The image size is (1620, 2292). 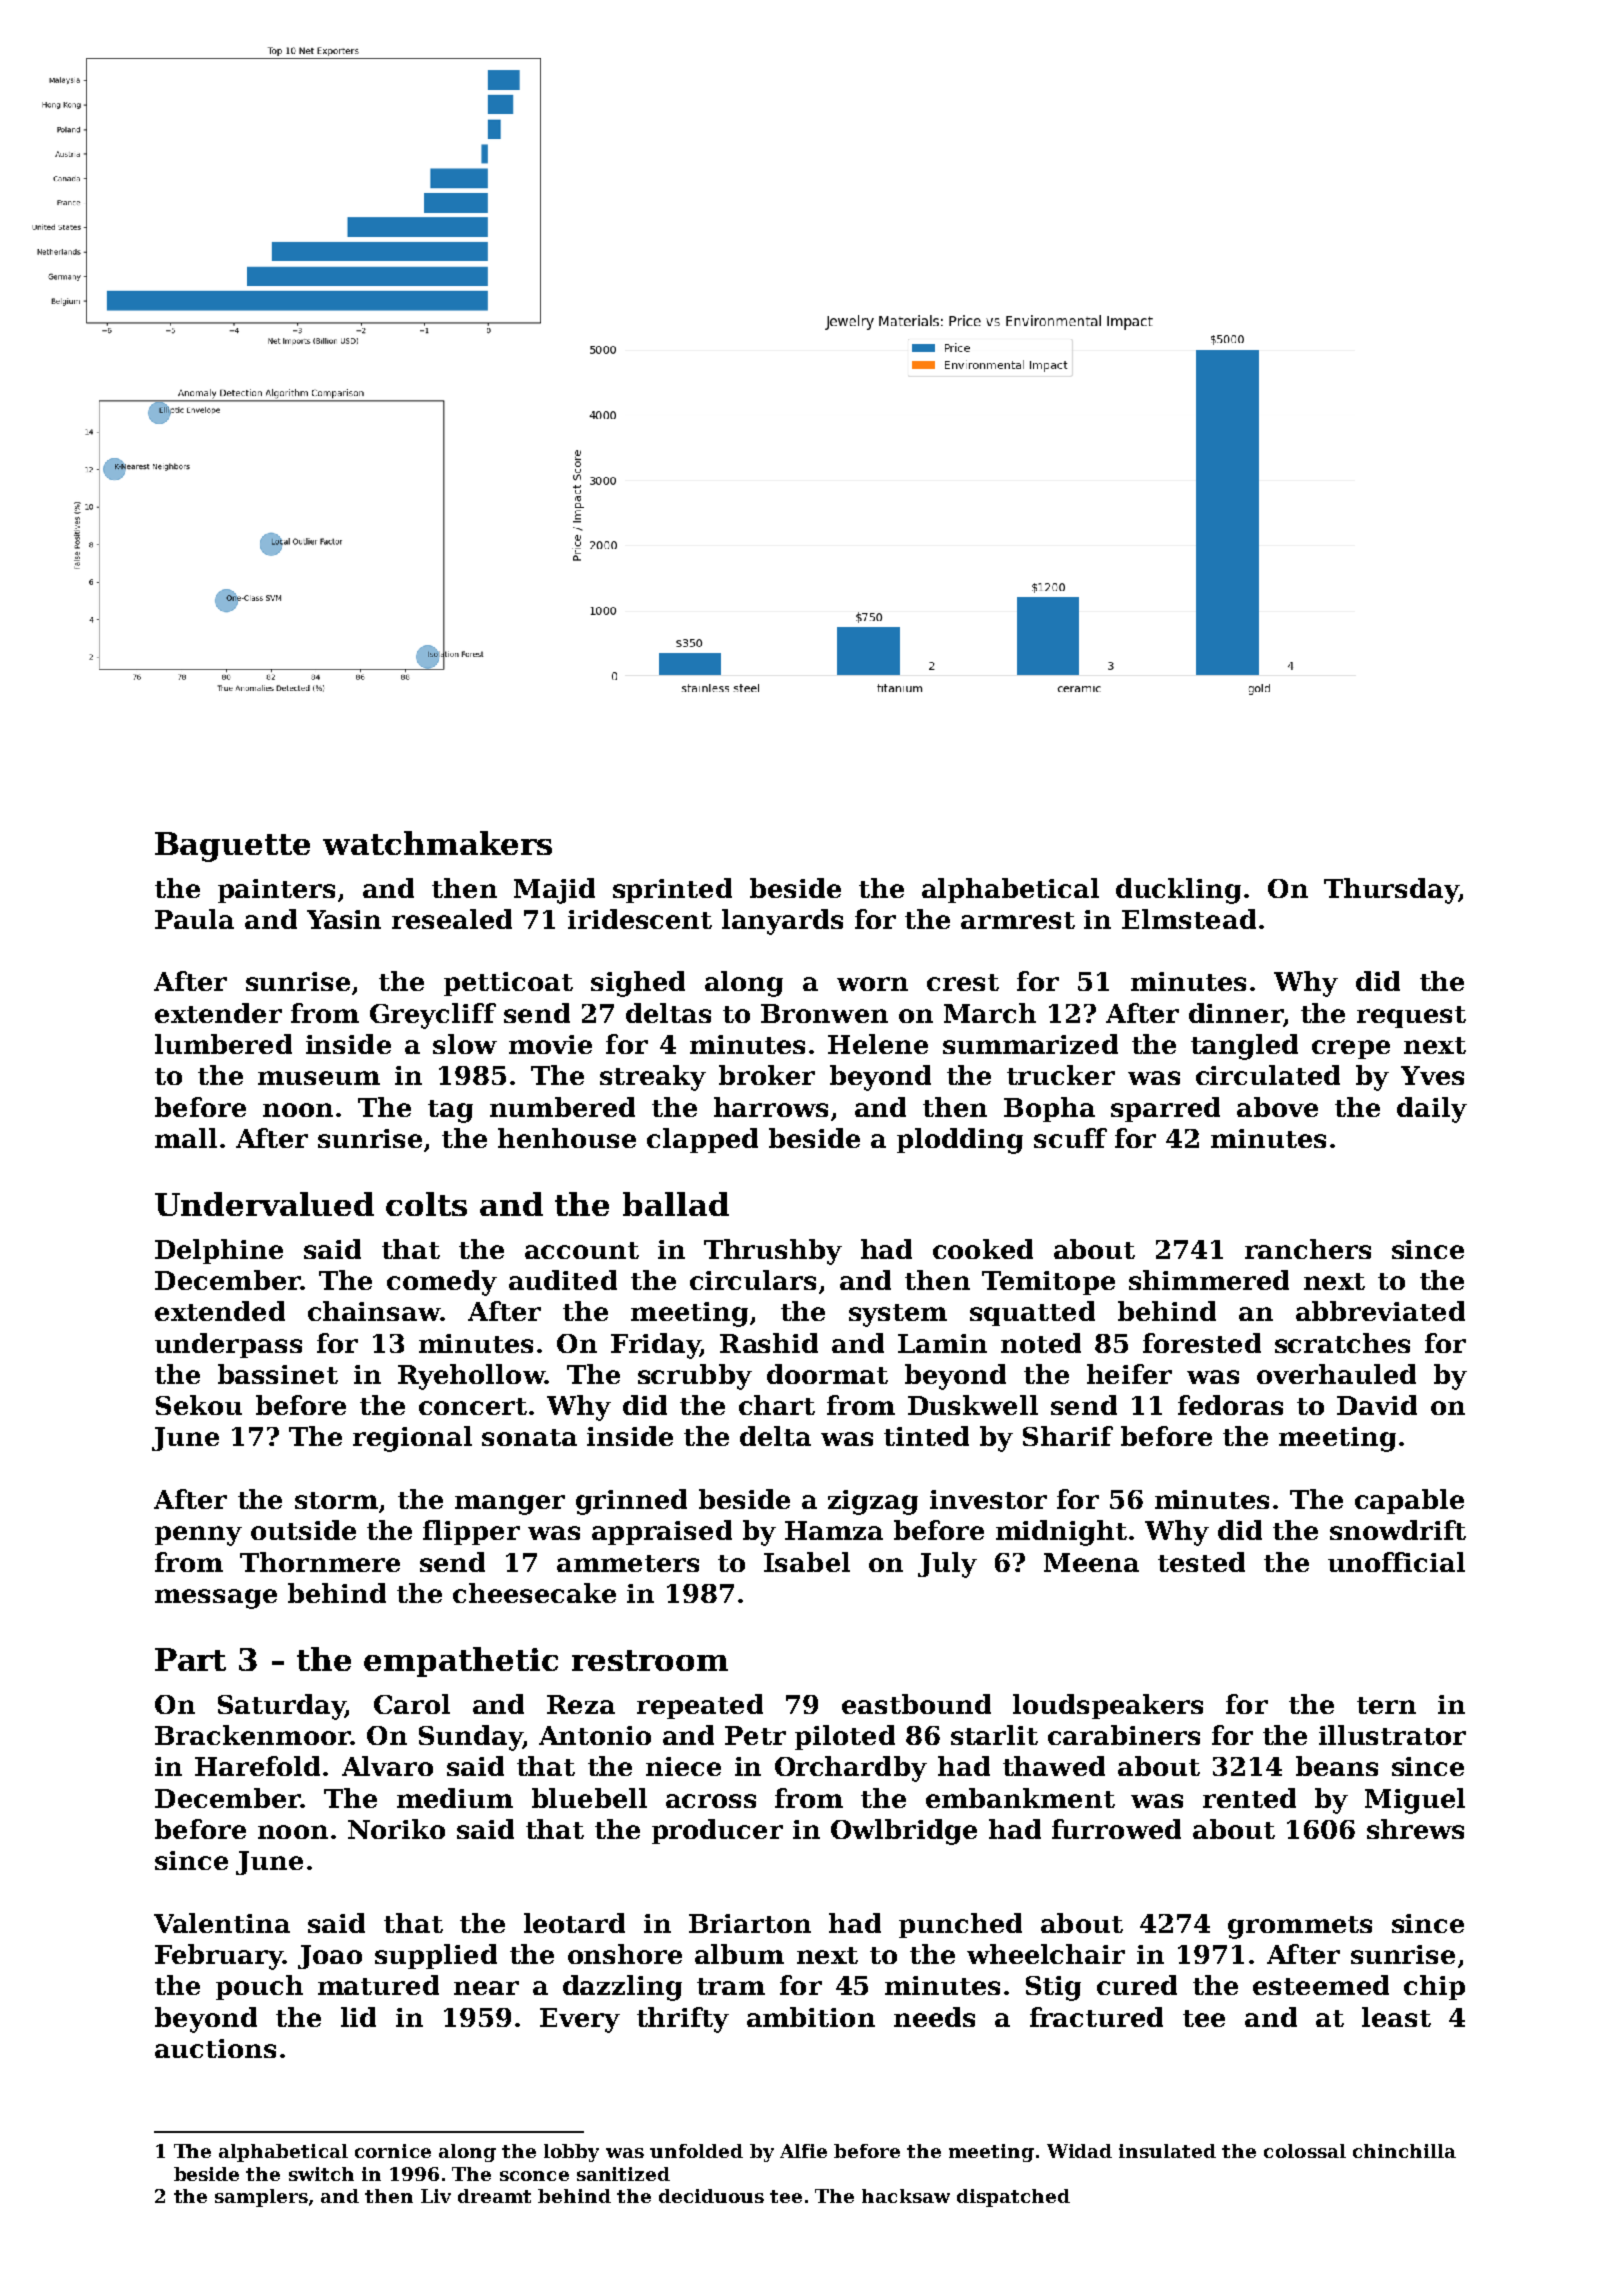 I want to click on duckling, so click(x=1178, y=891).
